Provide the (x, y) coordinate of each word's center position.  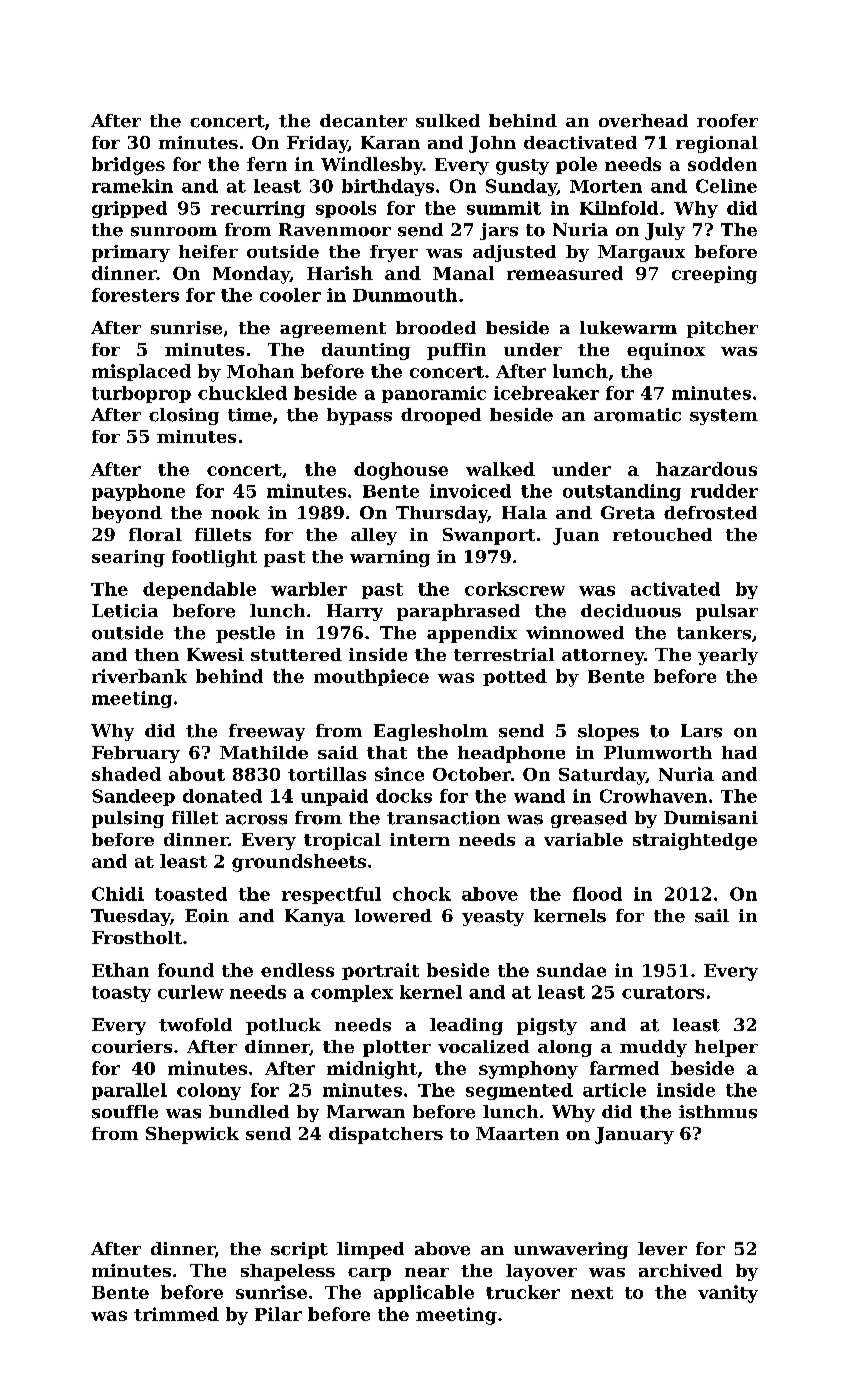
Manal (463, 273)
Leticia (125, 611)
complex (352, 993)
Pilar (278, 1314)
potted (515, 677)
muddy (653, 1048)
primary (131, 253)
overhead (643, 121)
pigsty (547, 1026)
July (665, 231)
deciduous (631, 611)
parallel (129, 1091)
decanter (363, 121)
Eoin (207, 916)
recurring (258, 209)
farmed (624, 1068)
